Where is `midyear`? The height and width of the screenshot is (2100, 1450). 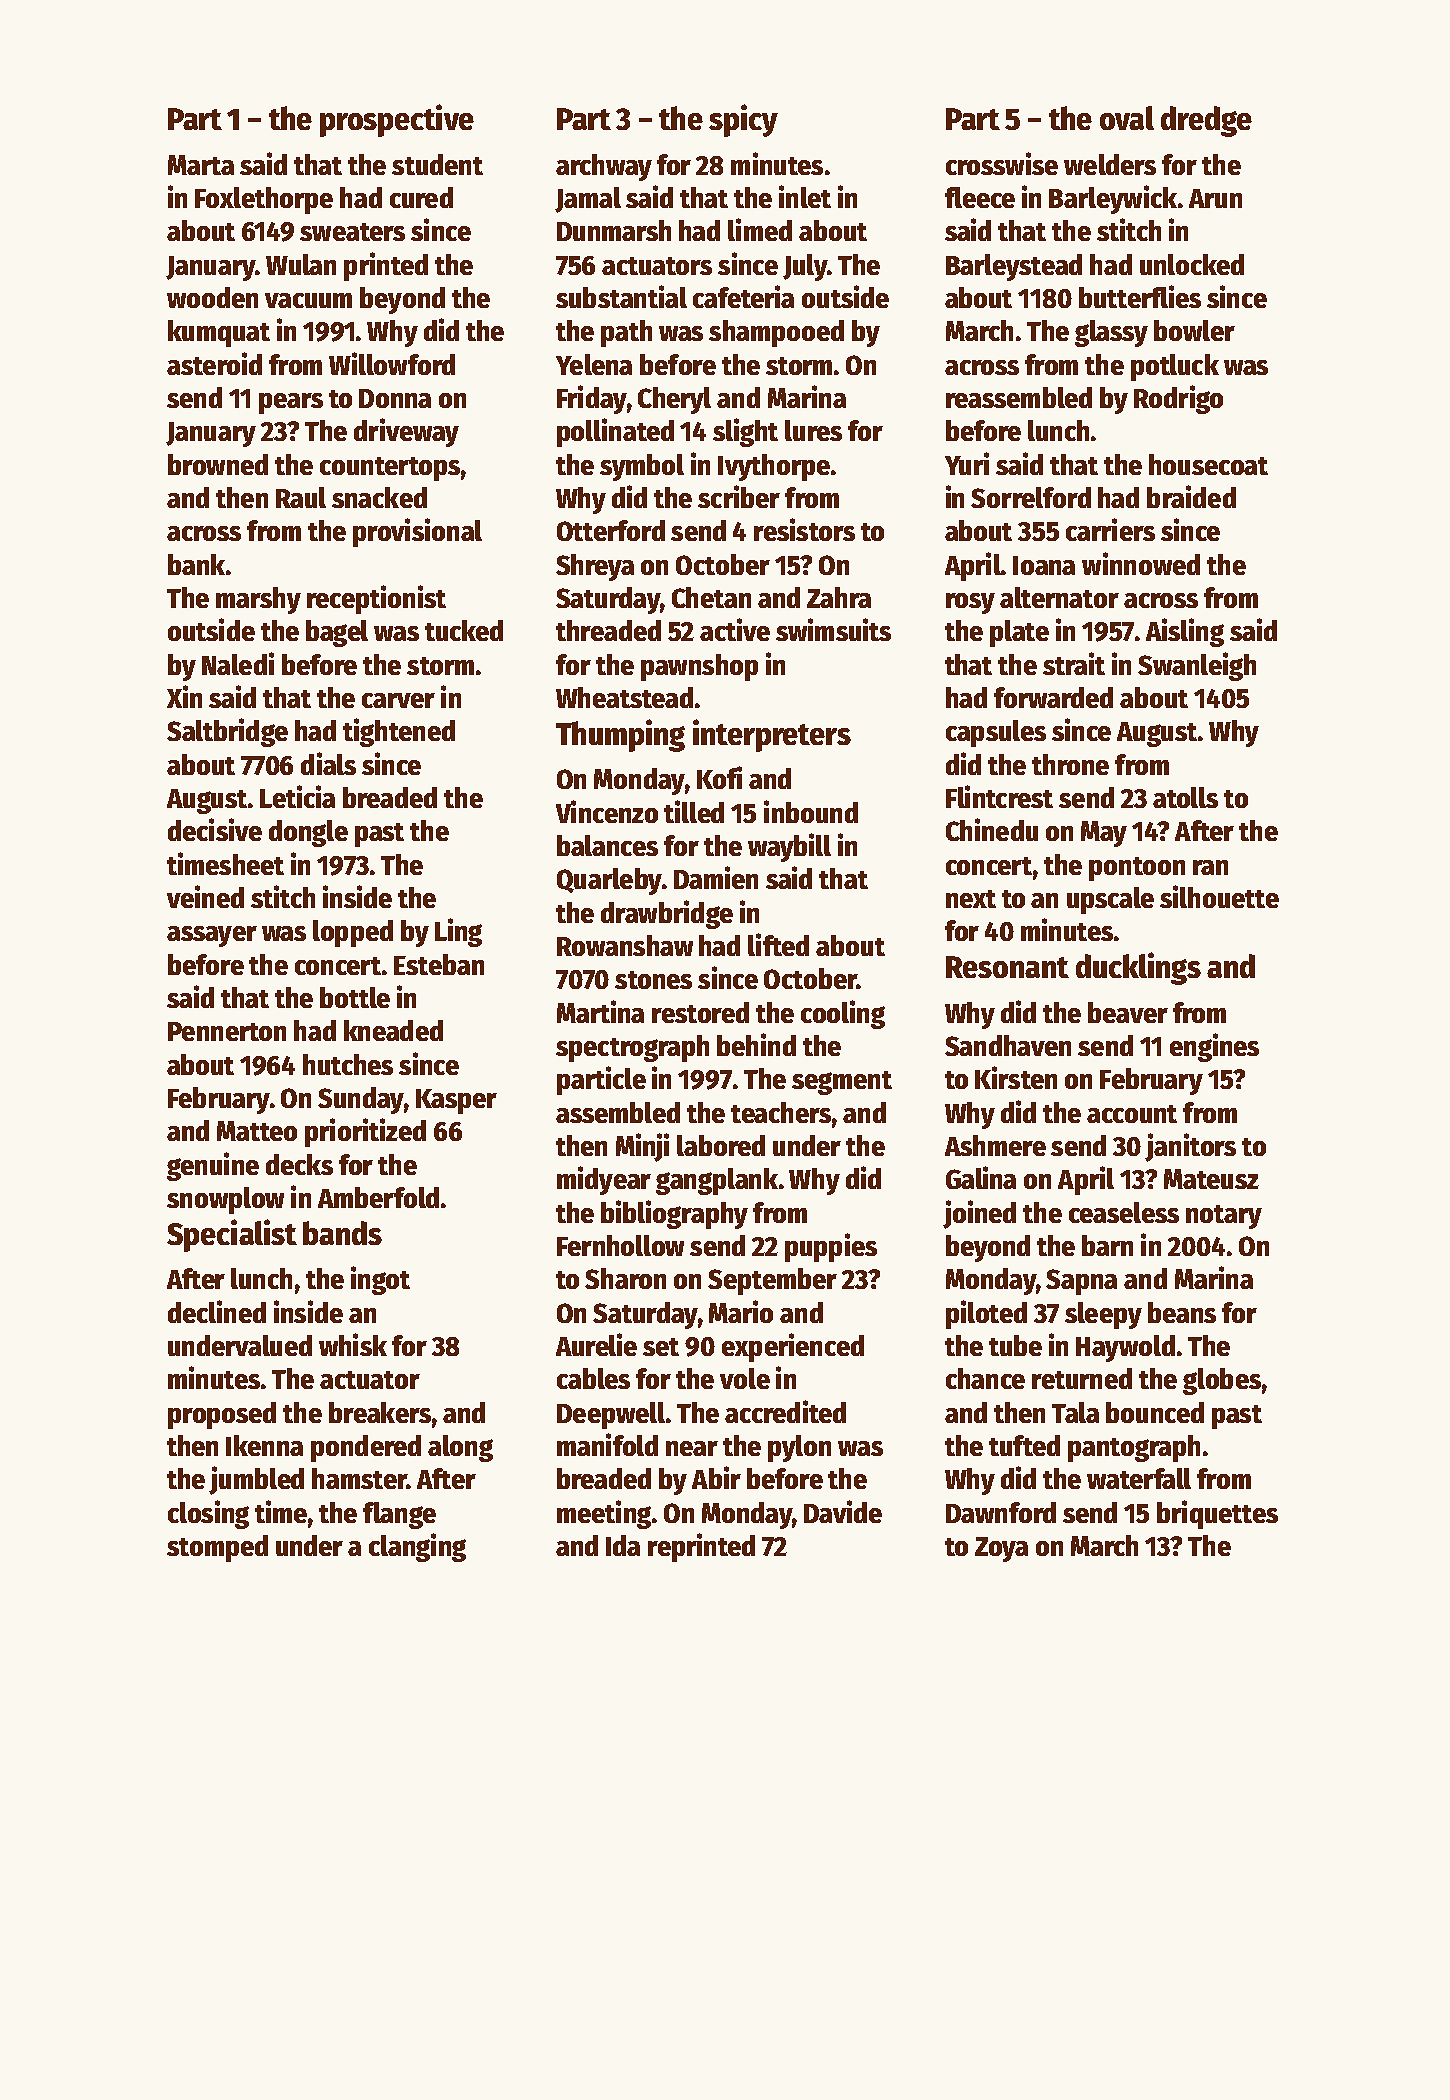 midyear is located at coordinates (604, 1180).
